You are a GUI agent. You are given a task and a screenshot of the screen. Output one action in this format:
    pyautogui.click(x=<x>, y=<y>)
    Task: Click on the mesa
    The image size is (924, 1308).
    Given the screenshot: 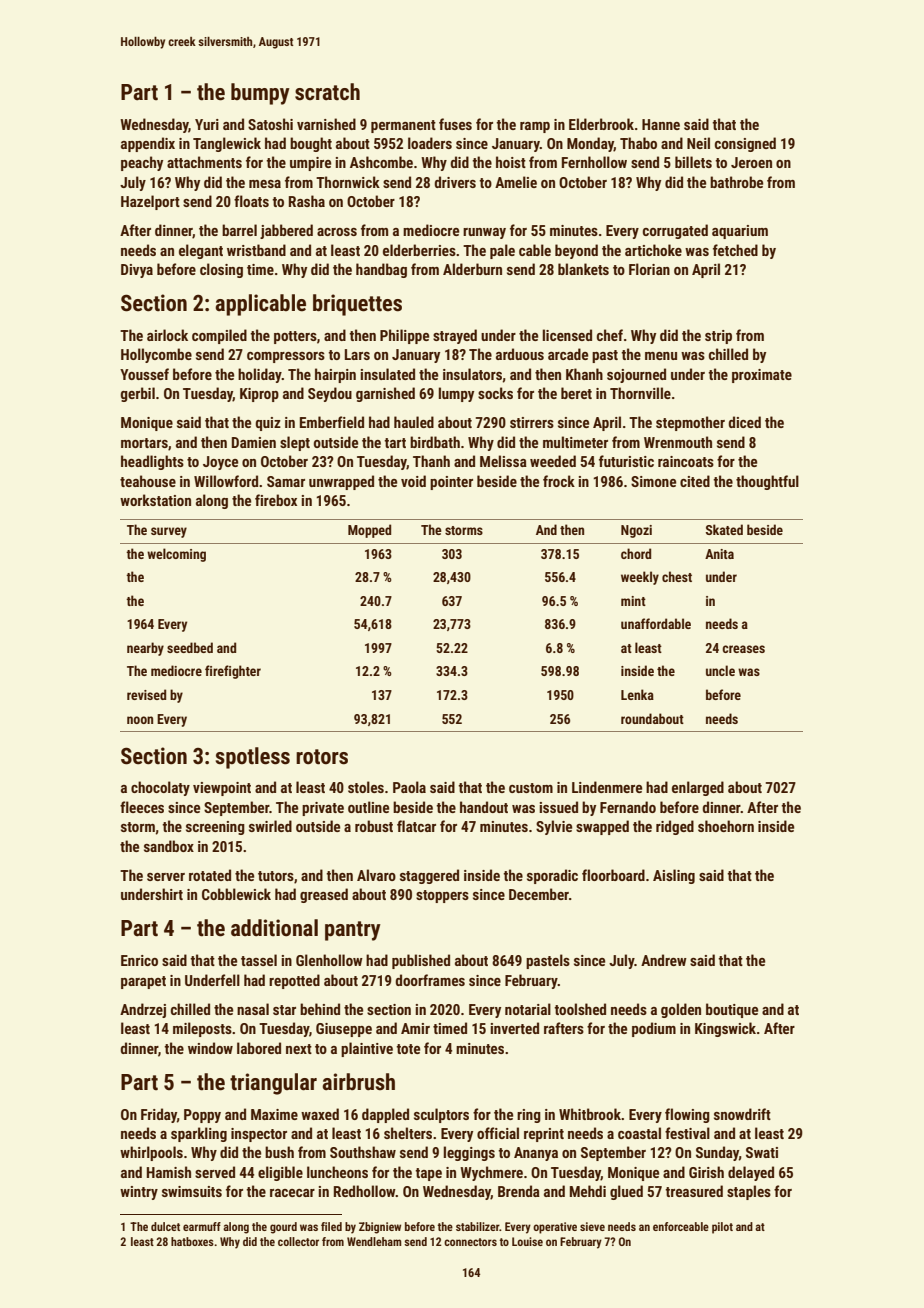 What is the action you would take?
    pyautogui.click(x=265, y=184)
